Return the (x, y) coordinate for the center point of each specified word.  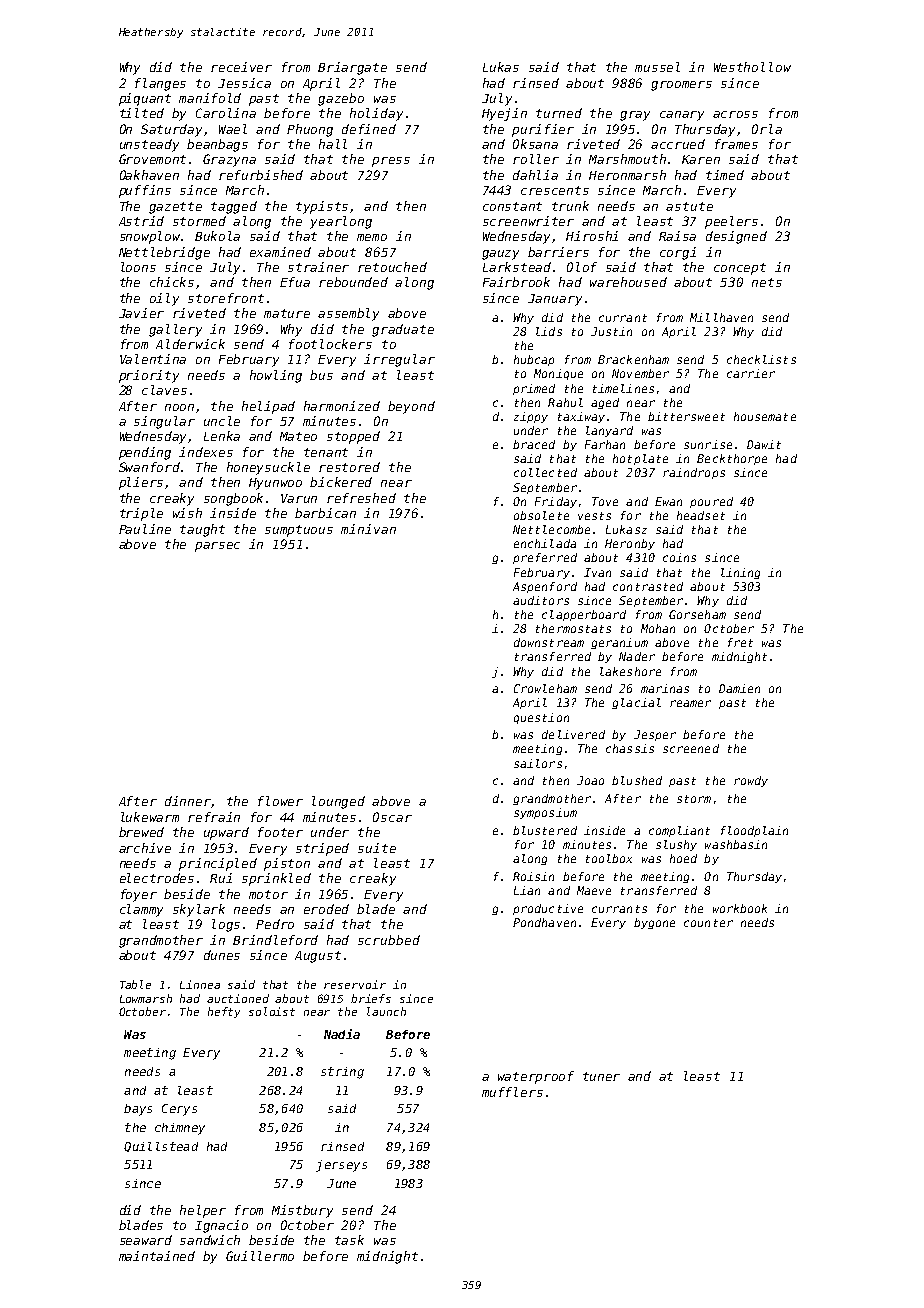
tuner (601, 1076)
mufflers (512, 1092)
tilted (142, 113)
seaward (146, 1240)
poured (711, 502)
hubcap (534, 360)
